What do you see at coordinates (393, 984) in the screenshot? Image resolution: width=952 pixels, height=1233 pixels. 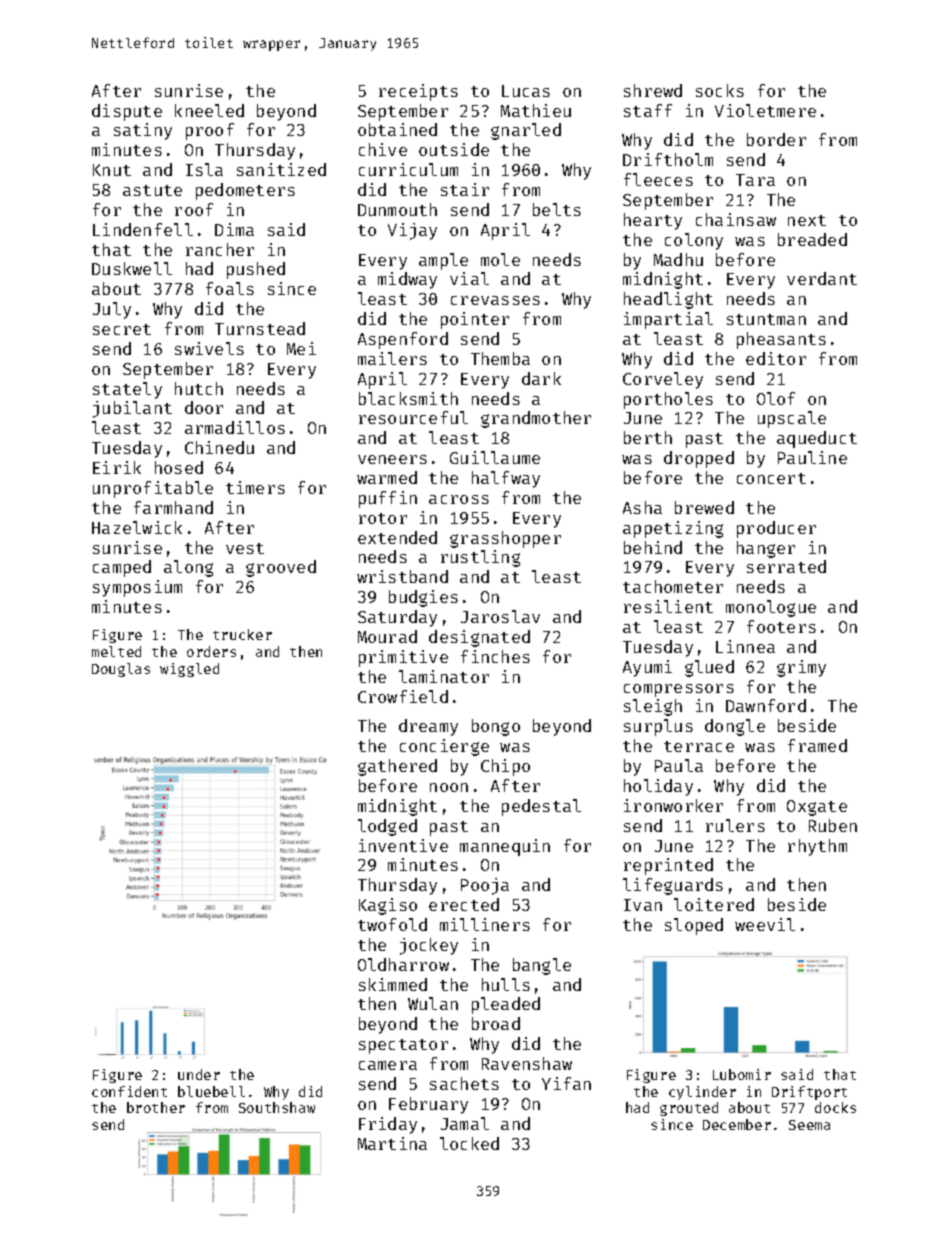 I see `skimmed` at bounding box center [393, 984].
